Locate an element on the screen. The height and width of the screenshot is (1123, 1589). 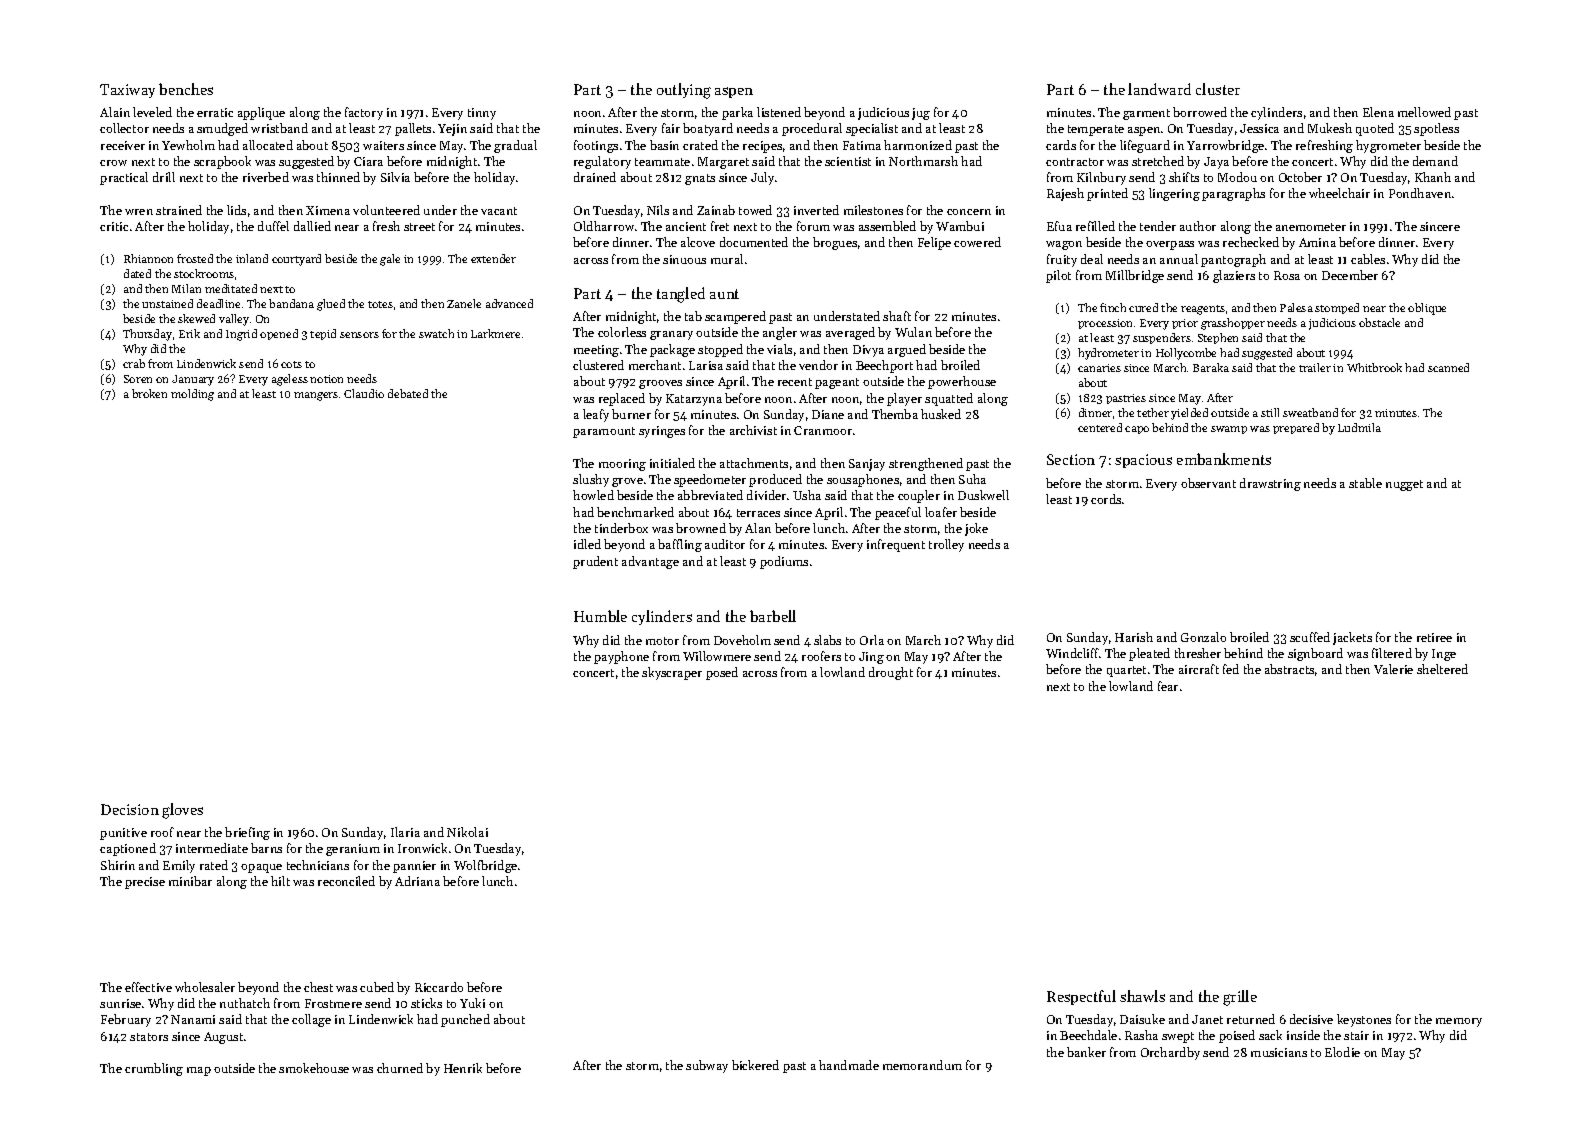
Divya is located at coordinates (868, 351).
